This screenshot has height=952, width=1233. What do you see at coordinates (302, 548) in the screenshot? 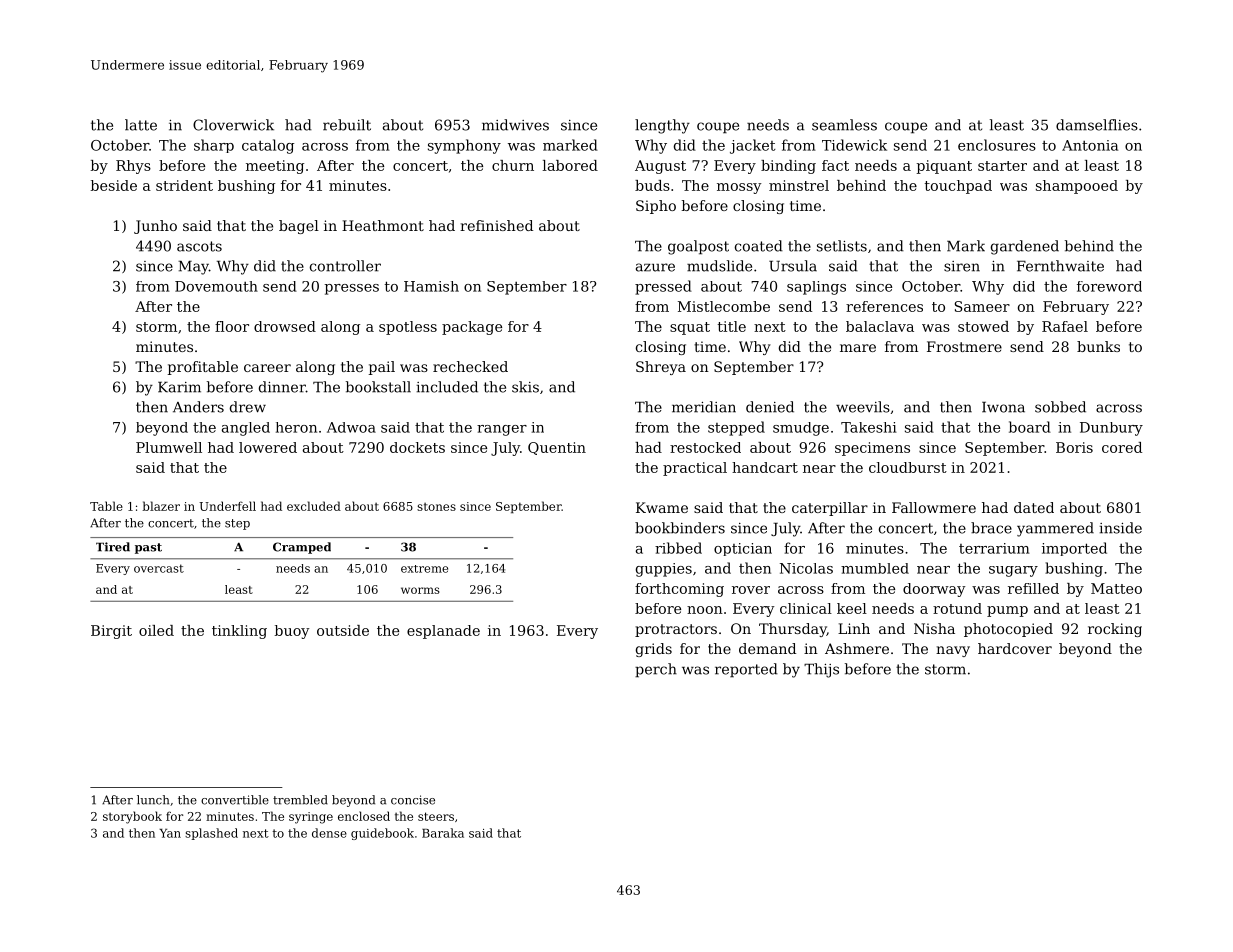
I see `Cramped` at bounding box center [302, 548].
